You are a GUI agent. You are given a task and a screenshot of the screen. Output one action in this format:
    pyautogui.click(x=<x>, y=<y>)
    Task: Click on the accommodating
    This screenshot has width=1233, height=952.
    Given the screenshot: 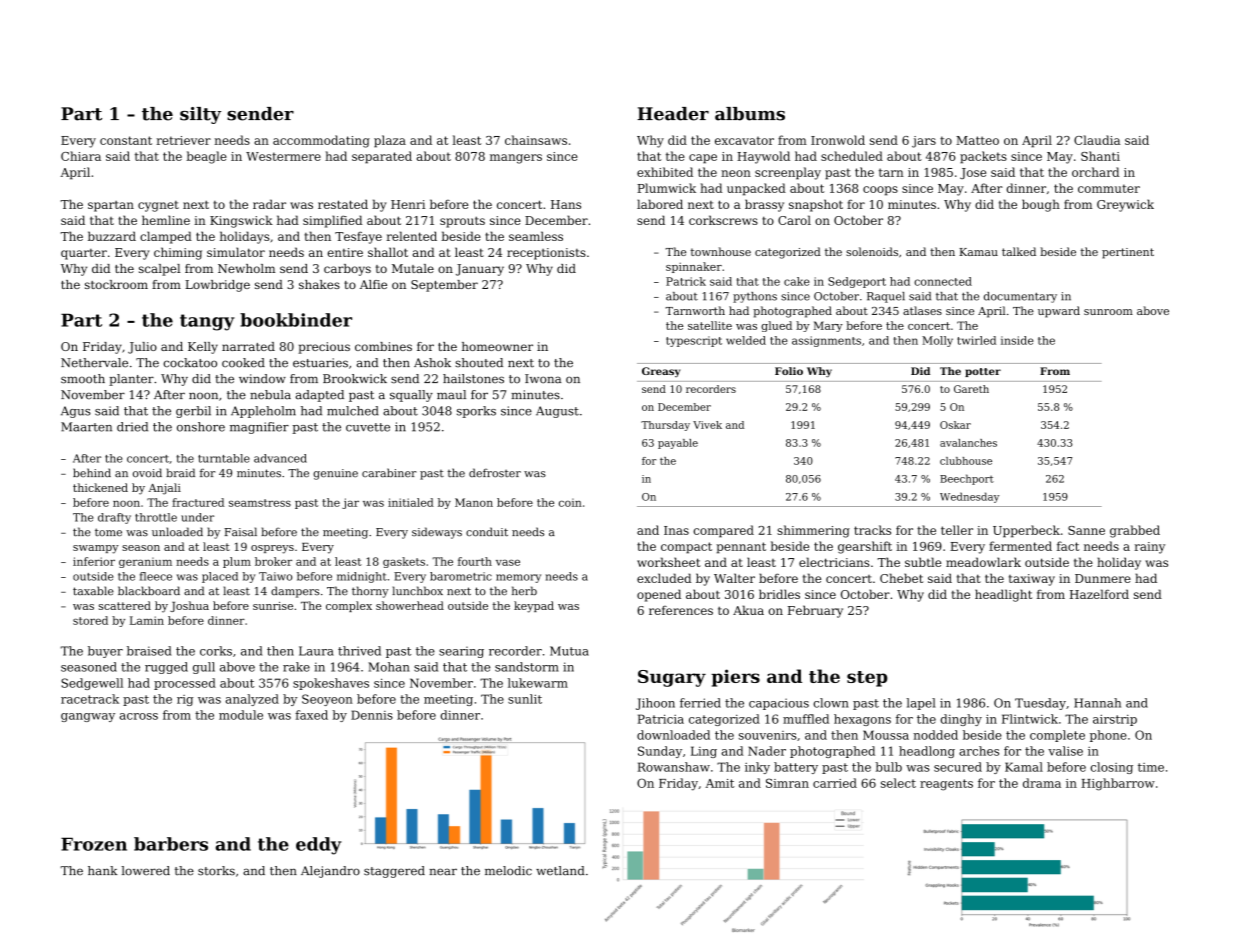 What is the action you would take?
    pyautogui.click(x=321, y=141)
